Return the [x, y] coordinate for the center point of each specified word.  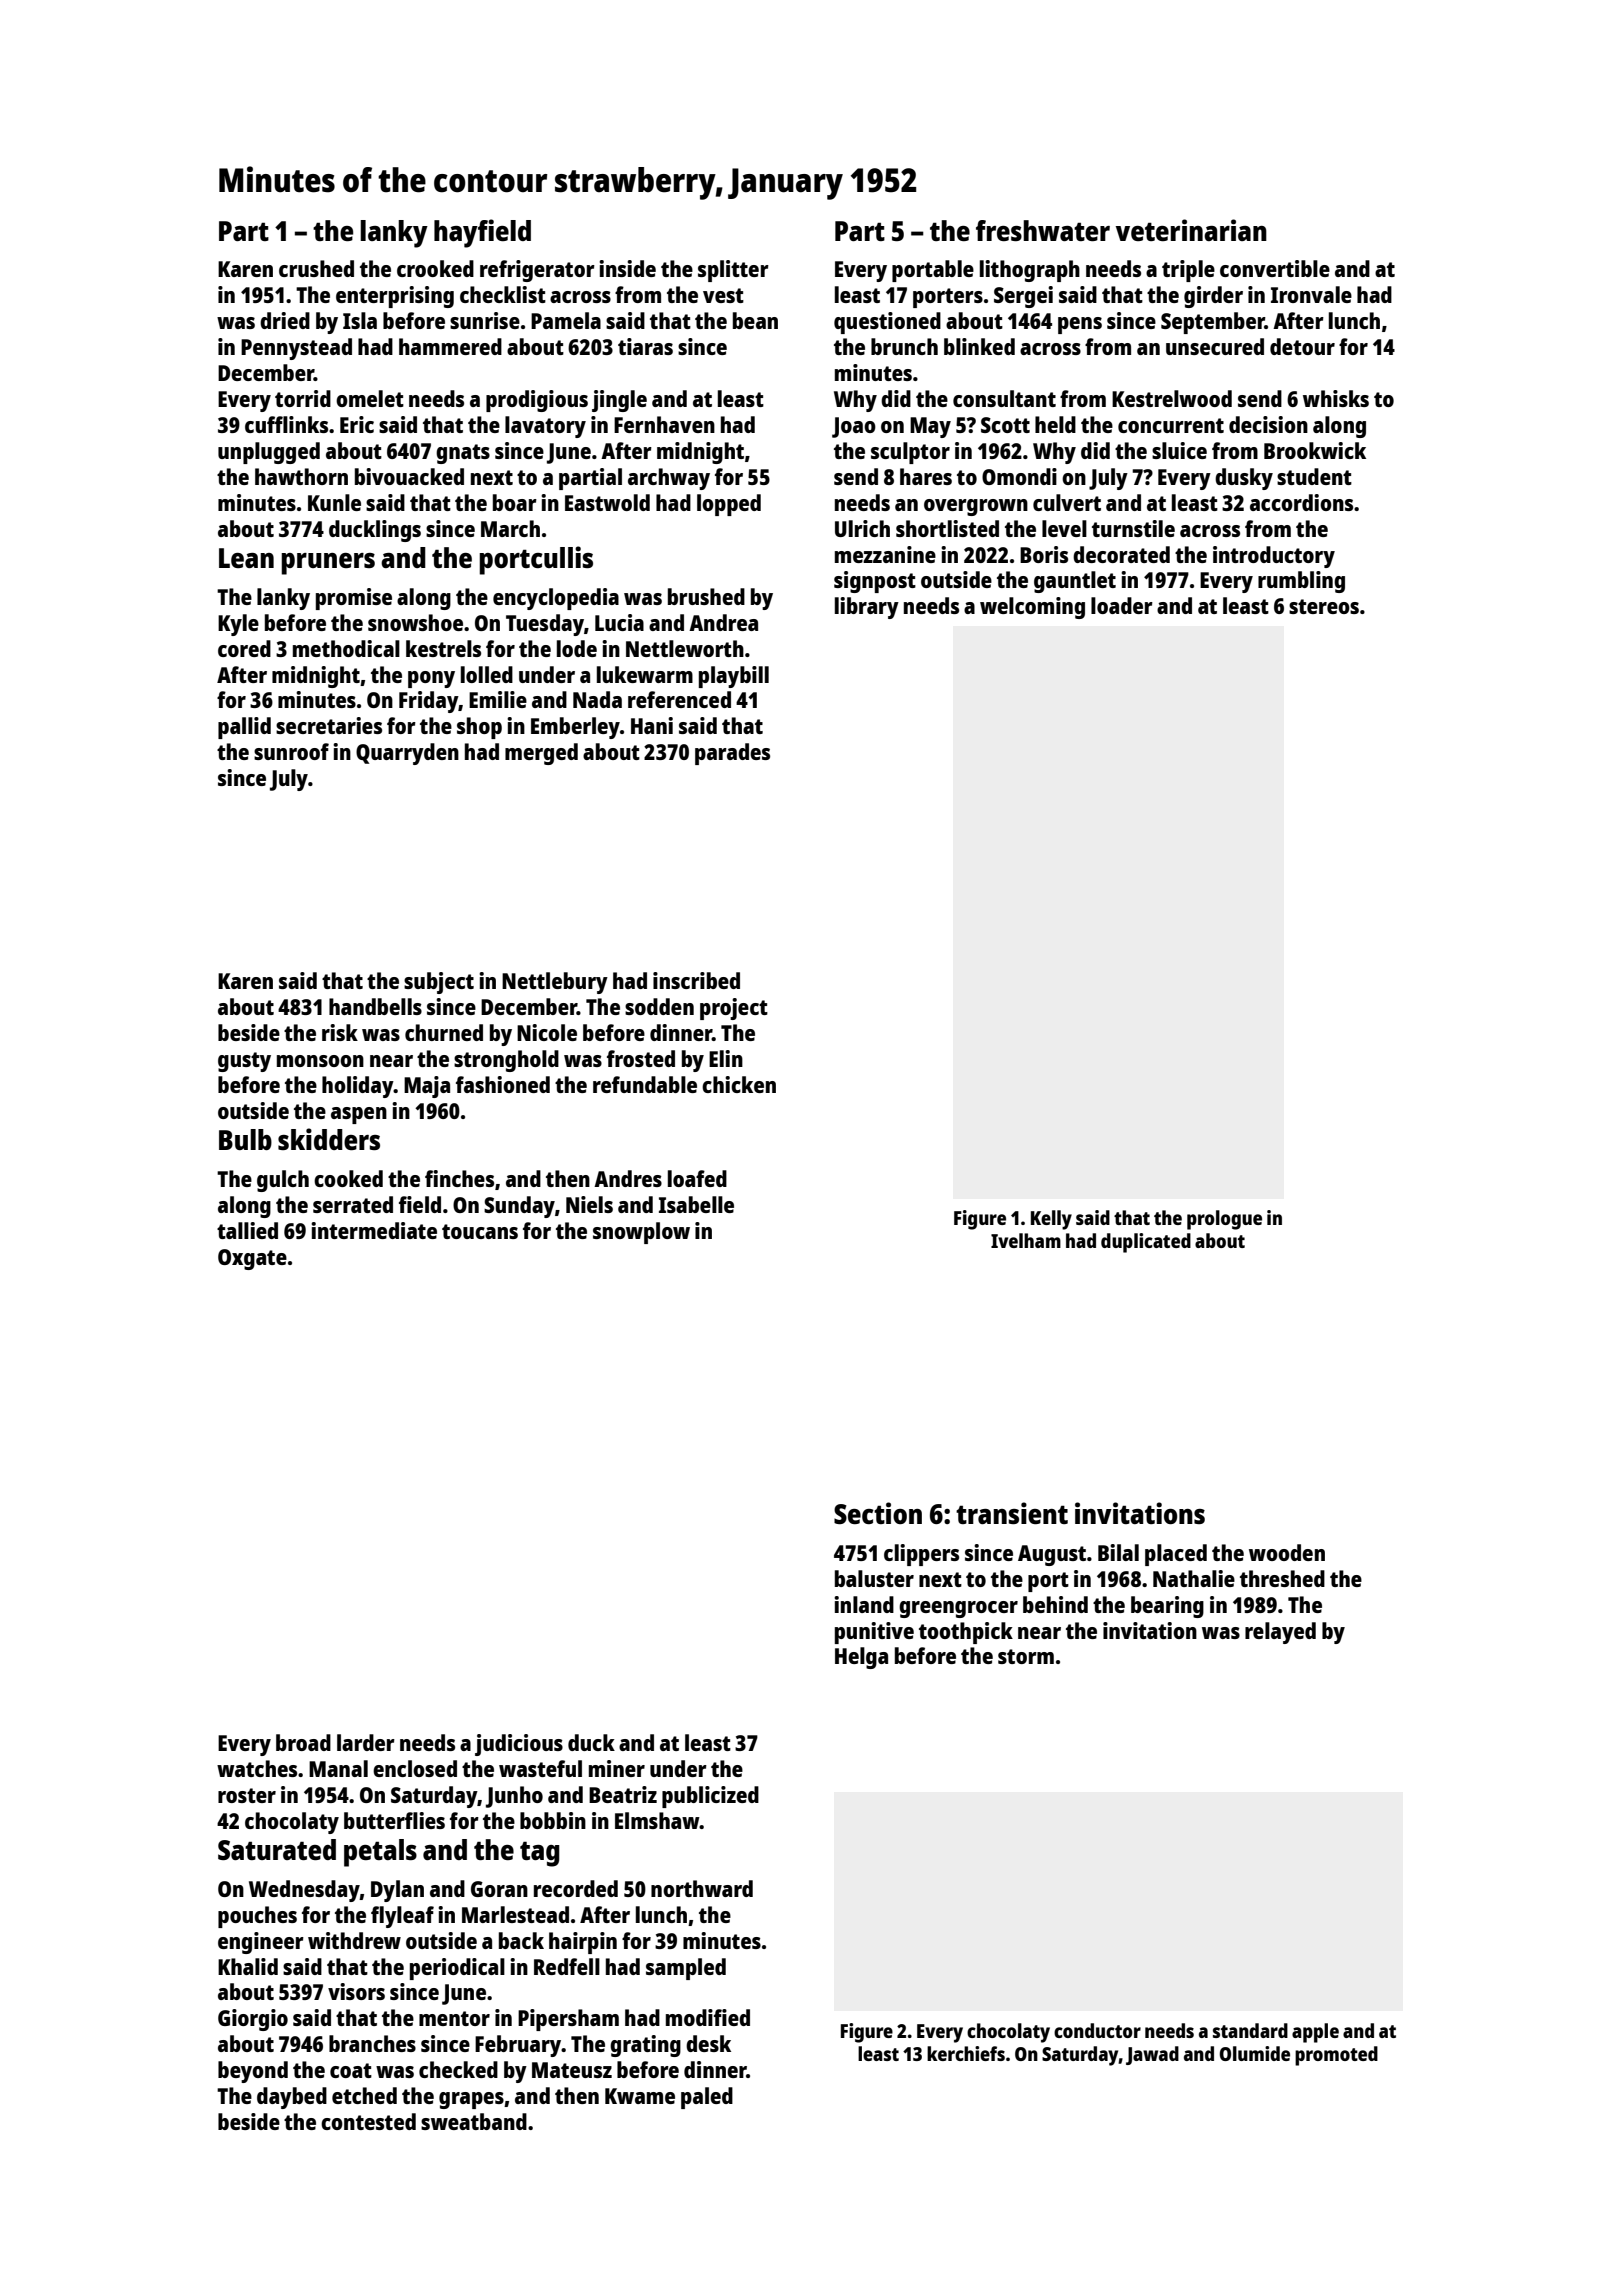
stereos [1324, 606]
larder [366, 1742]
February [518, 2046]
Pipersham [568, 2020]
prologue [1224, 1220]
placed [1176, 1555]
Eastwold [607, 502]
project [734, 1009]
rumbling [1301, 582]
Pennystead [296, 349]
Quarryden [407, 754]
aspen [359, 1115]
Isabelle [696, 1204]
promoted [1336, 2056]
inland [864, 1604]
